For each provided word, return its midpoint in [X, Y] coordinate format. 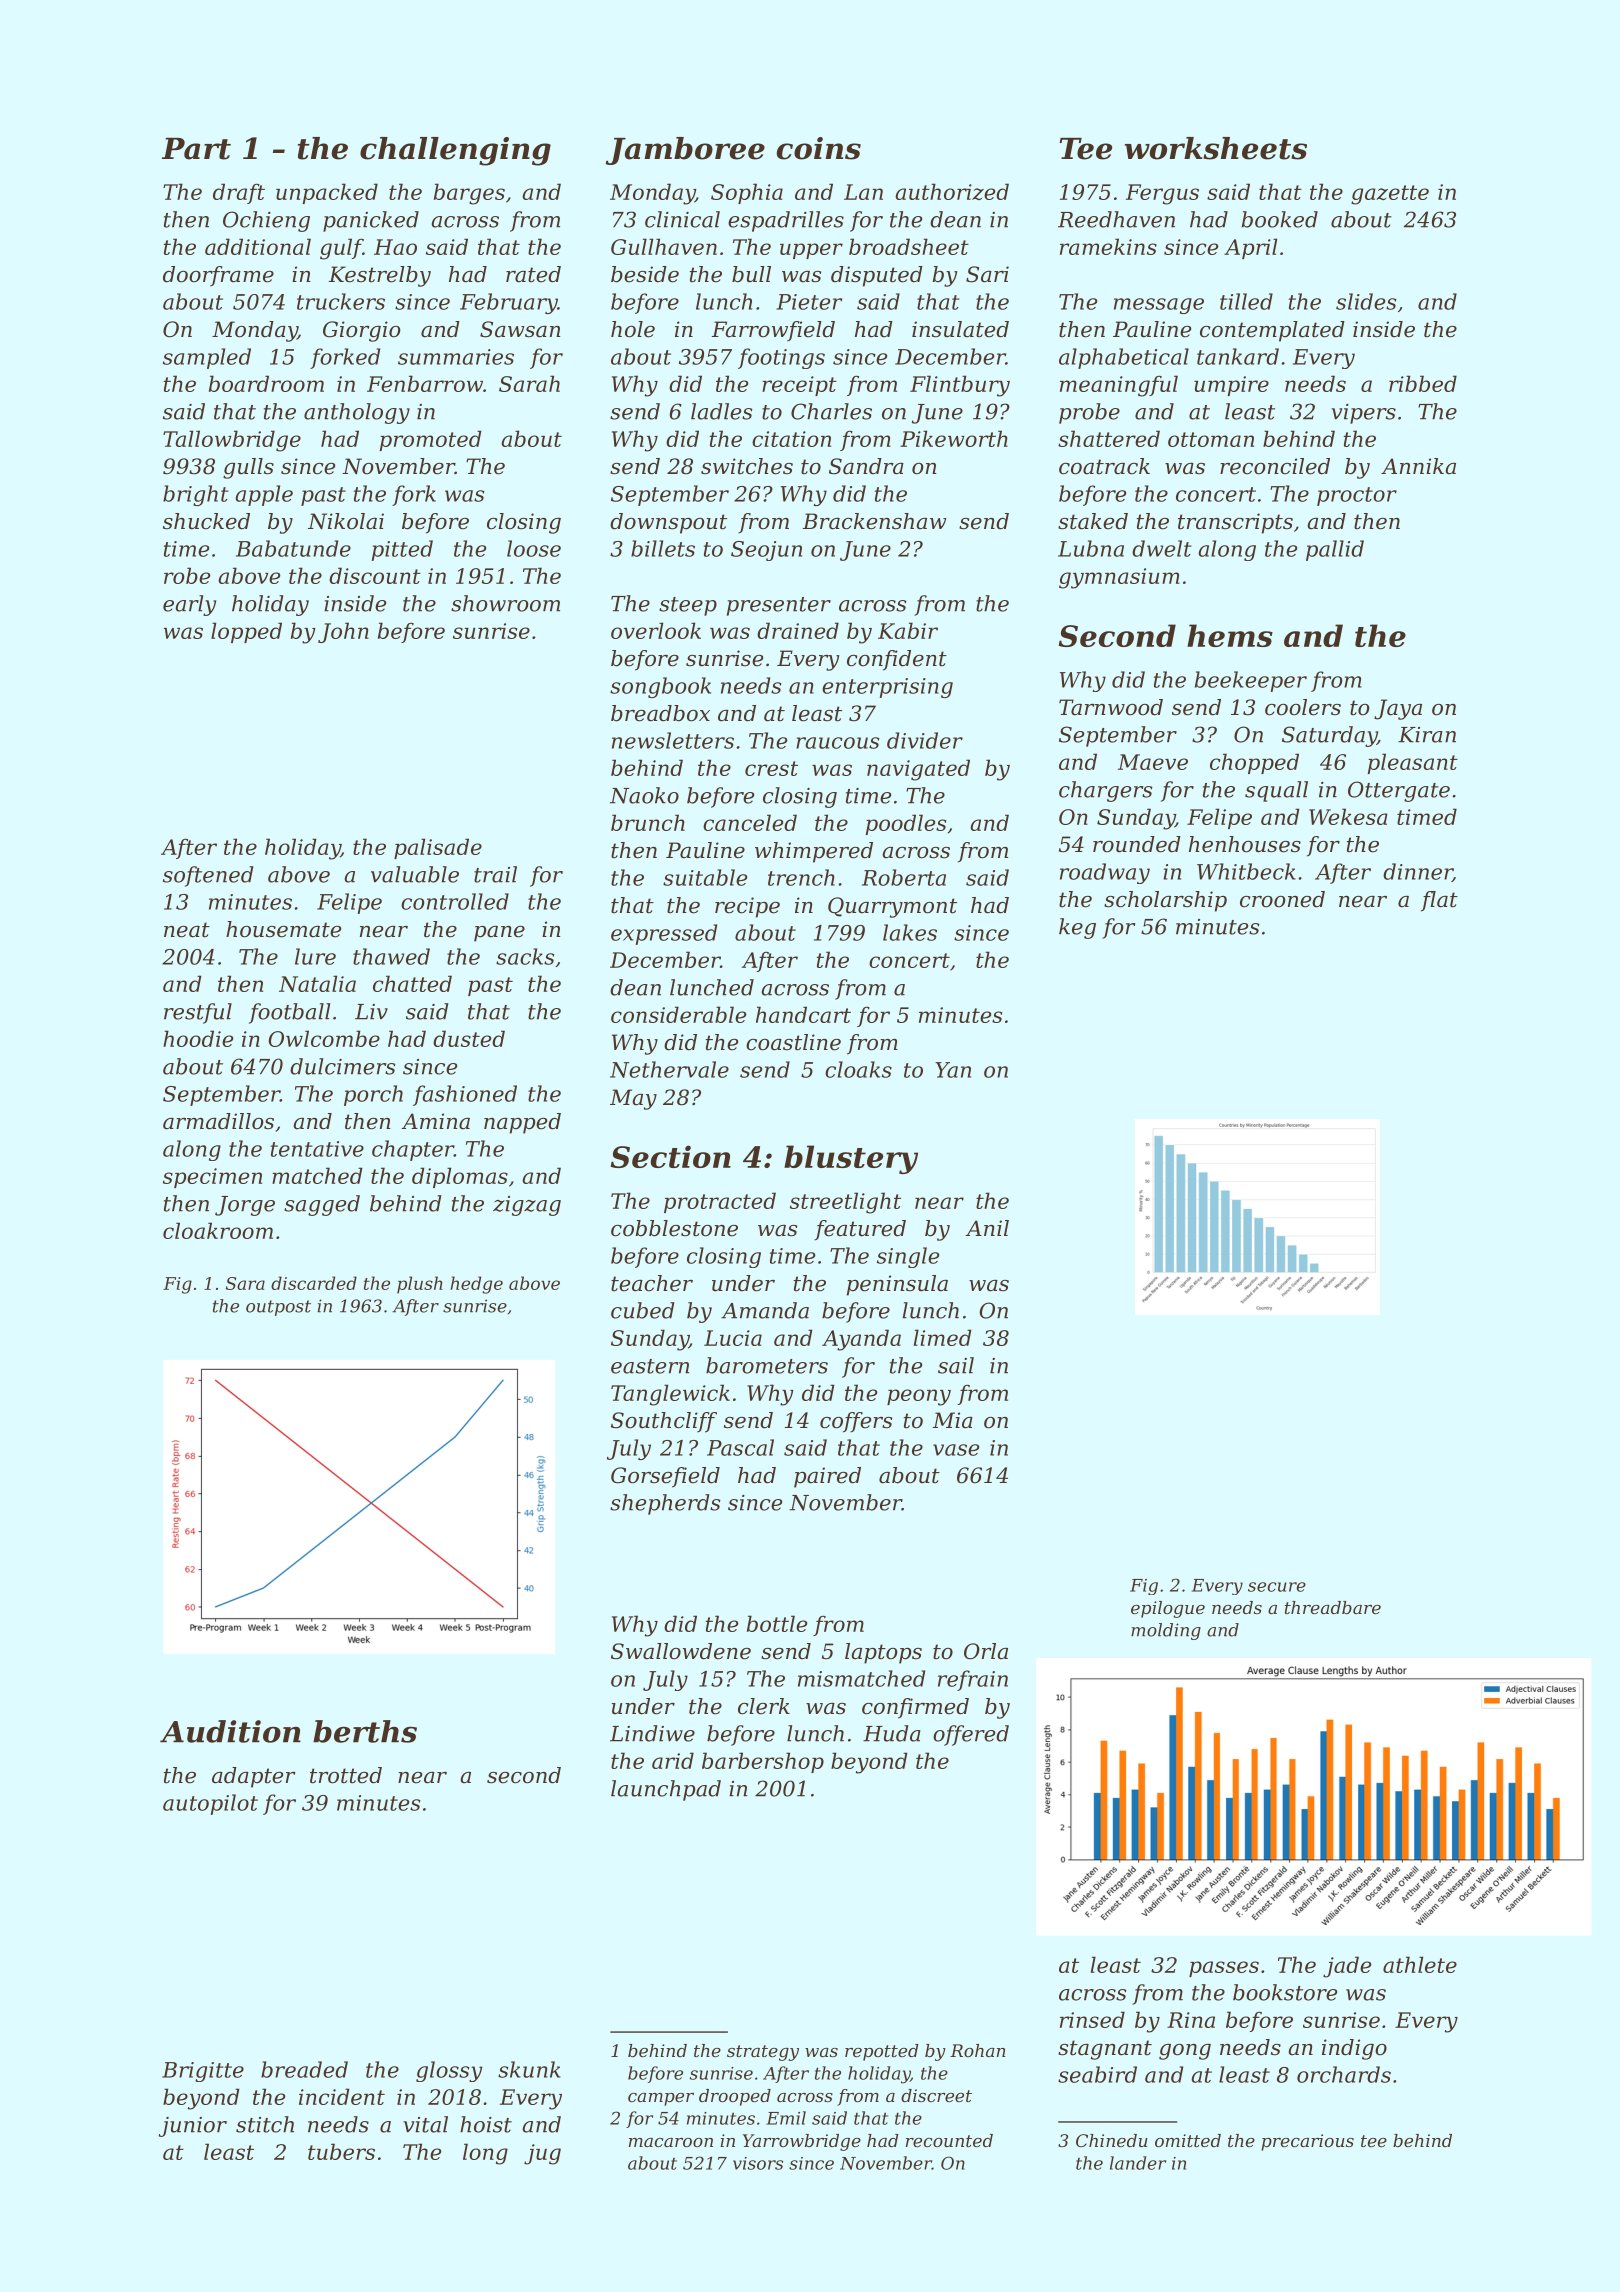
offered [971, 1735]
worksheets [1216, 148]
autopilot [210, 1804]
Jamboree [685, 151]
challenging [455, 151]
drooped [735, 2097]
